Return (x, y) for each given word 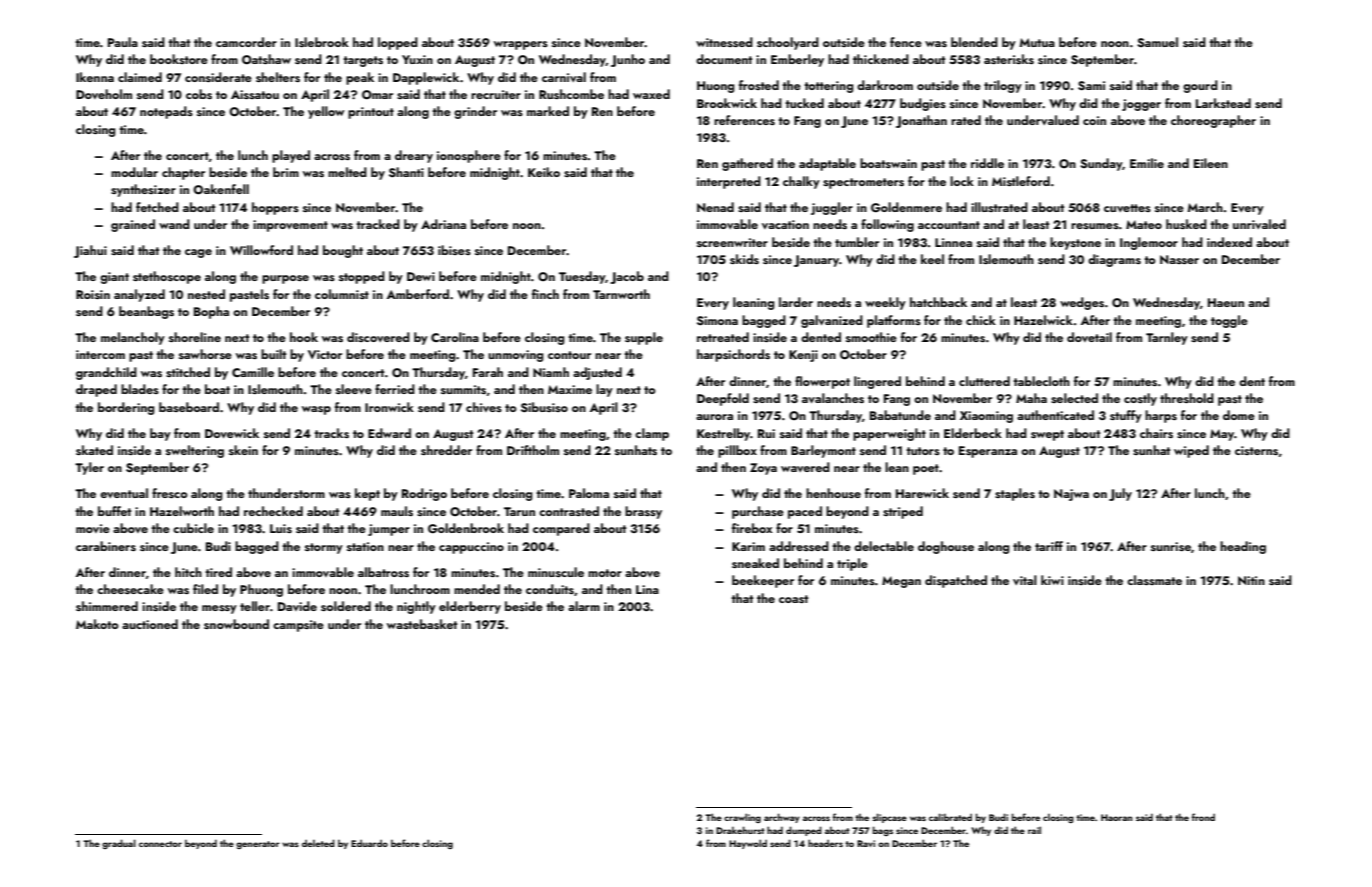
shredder (446, 450)
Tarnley (1167, 338)
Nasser (1179, 259)
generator (258, 845)
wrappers (521, 45)
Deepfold (723, 399)
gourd (1200, 86)
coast (793, 599)
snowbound (236, 624)
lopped (398, 43)
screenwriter (732, 242)
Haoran (1117, 817)
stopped (362, 277)
